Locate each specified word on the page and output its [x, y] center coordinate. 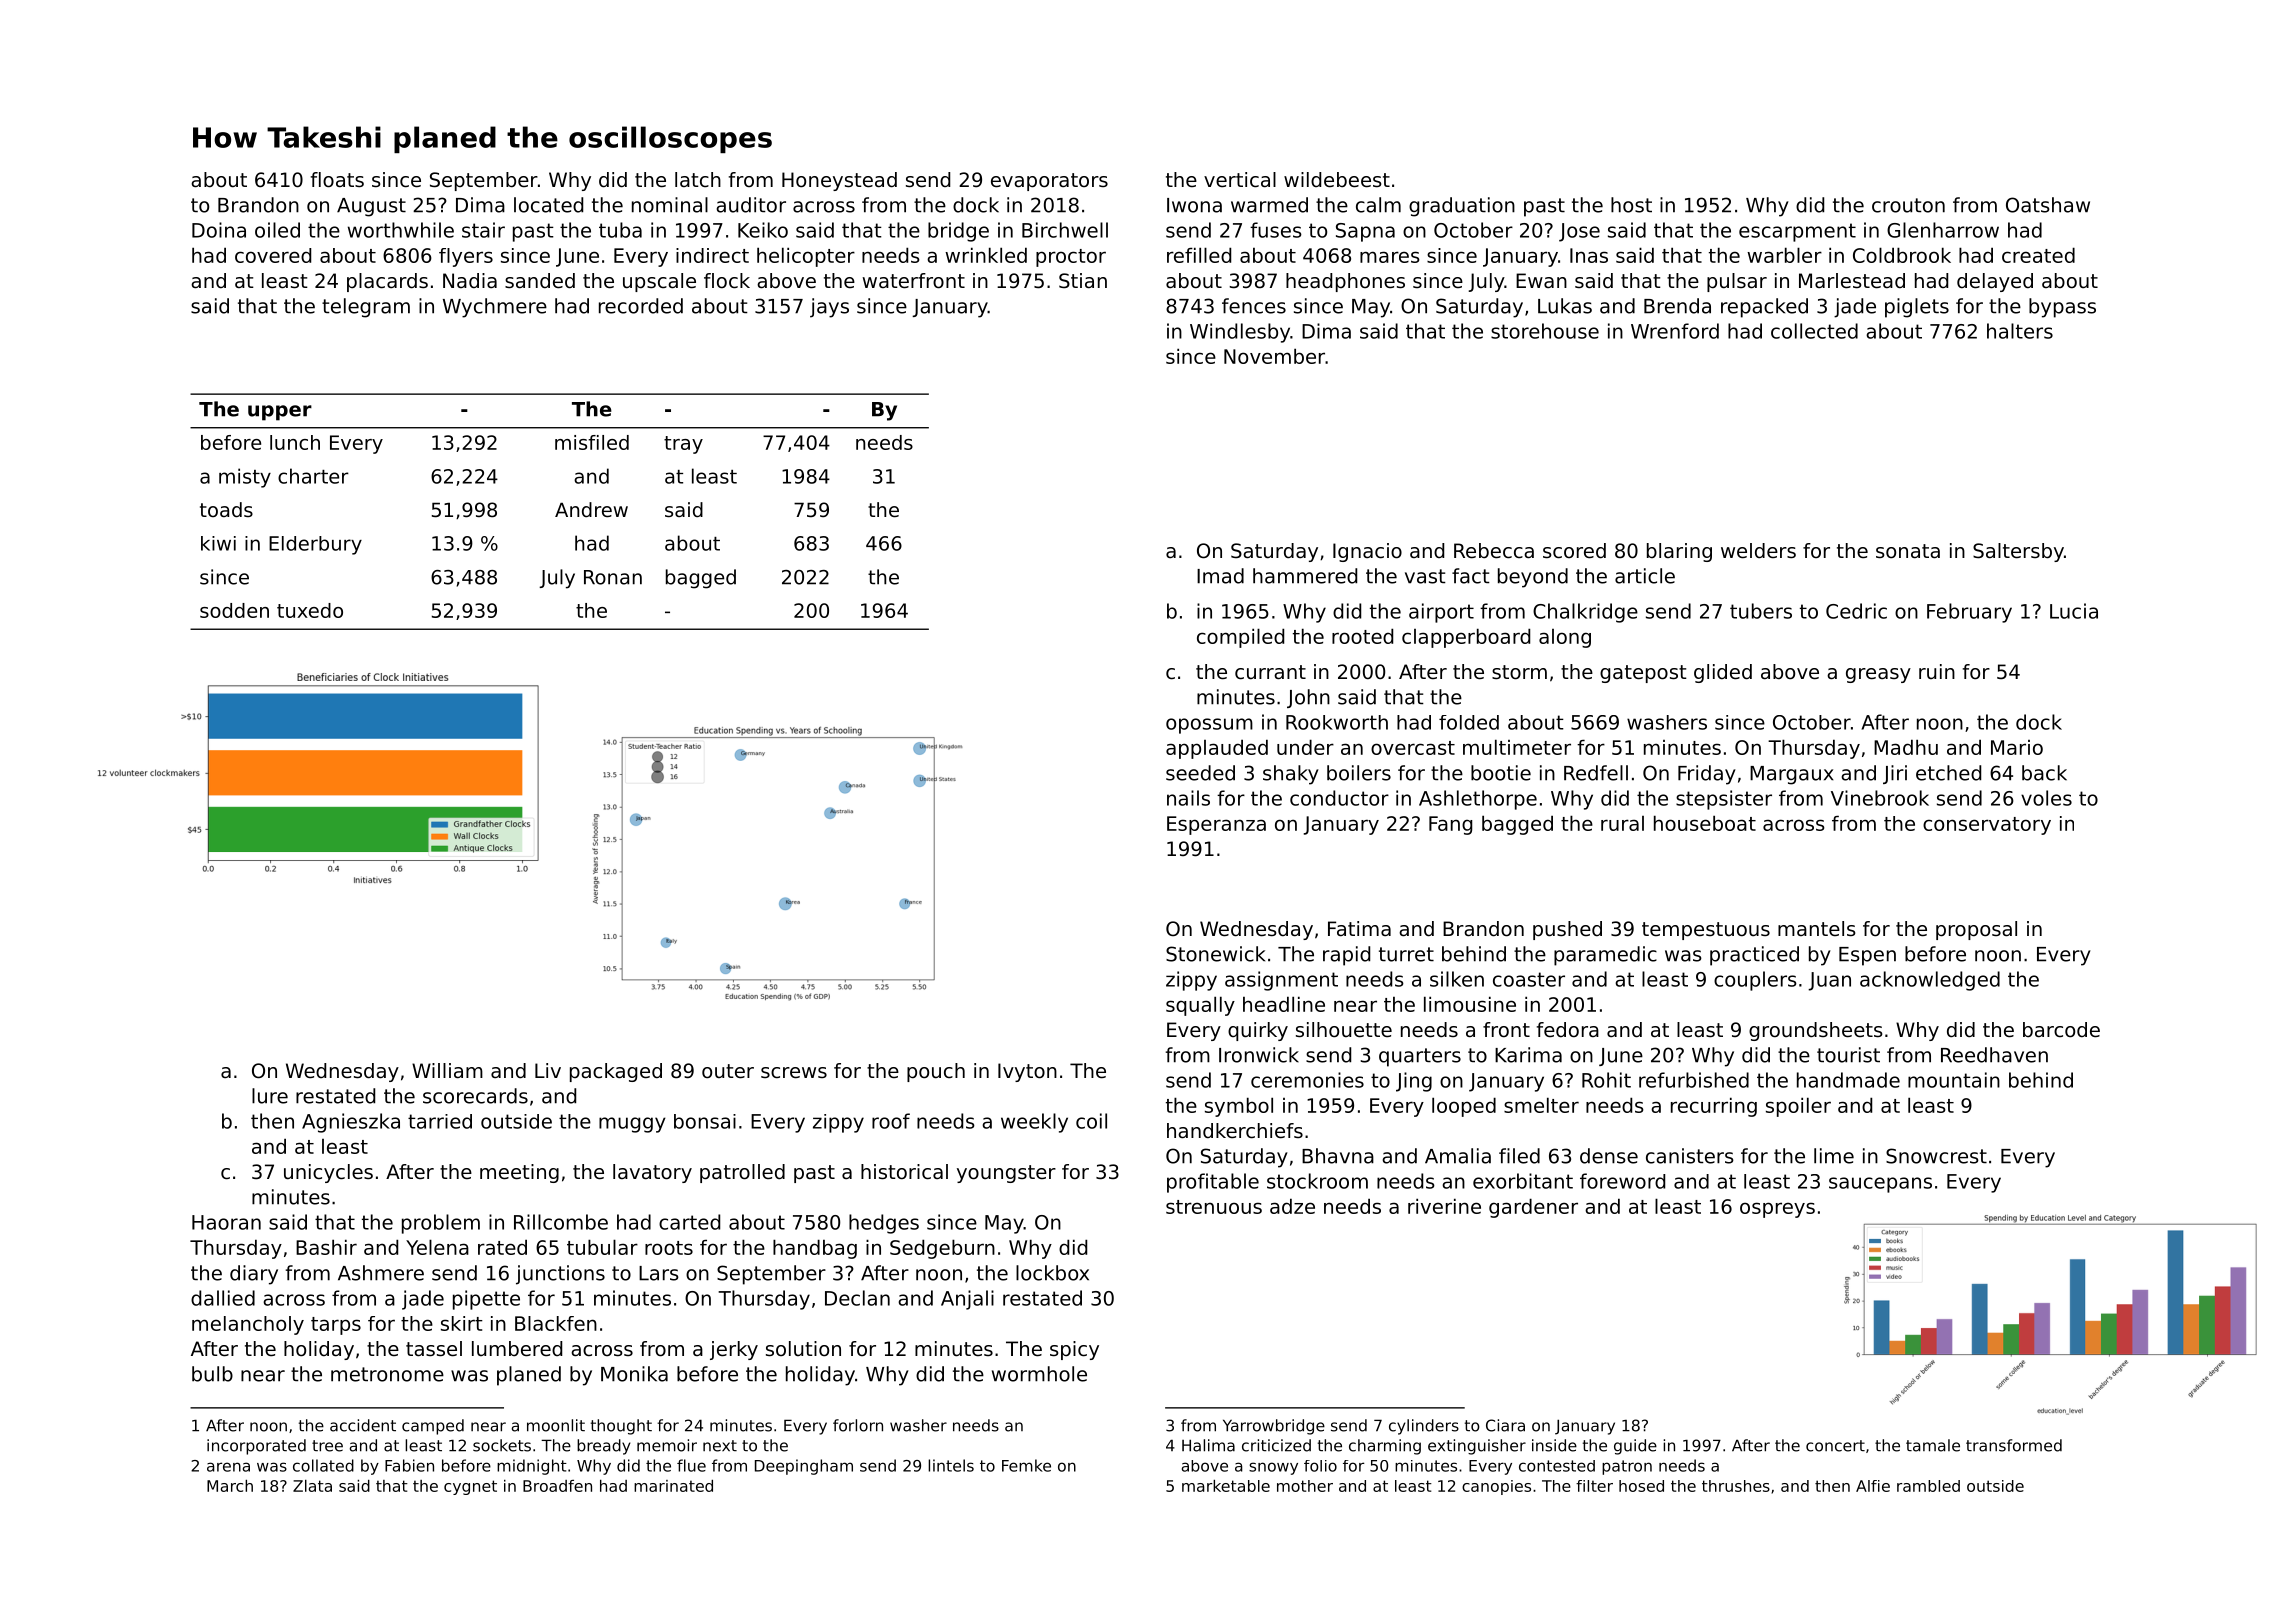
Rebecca [1494, 551]
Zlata [312, 1486]
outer [728, 1071]
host [1631, 205]
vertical [1240, 180]
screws [794, 1073]
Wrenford [1675, 331]
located [548, 205]
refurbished [1694, 1080]
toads [226, 510]
